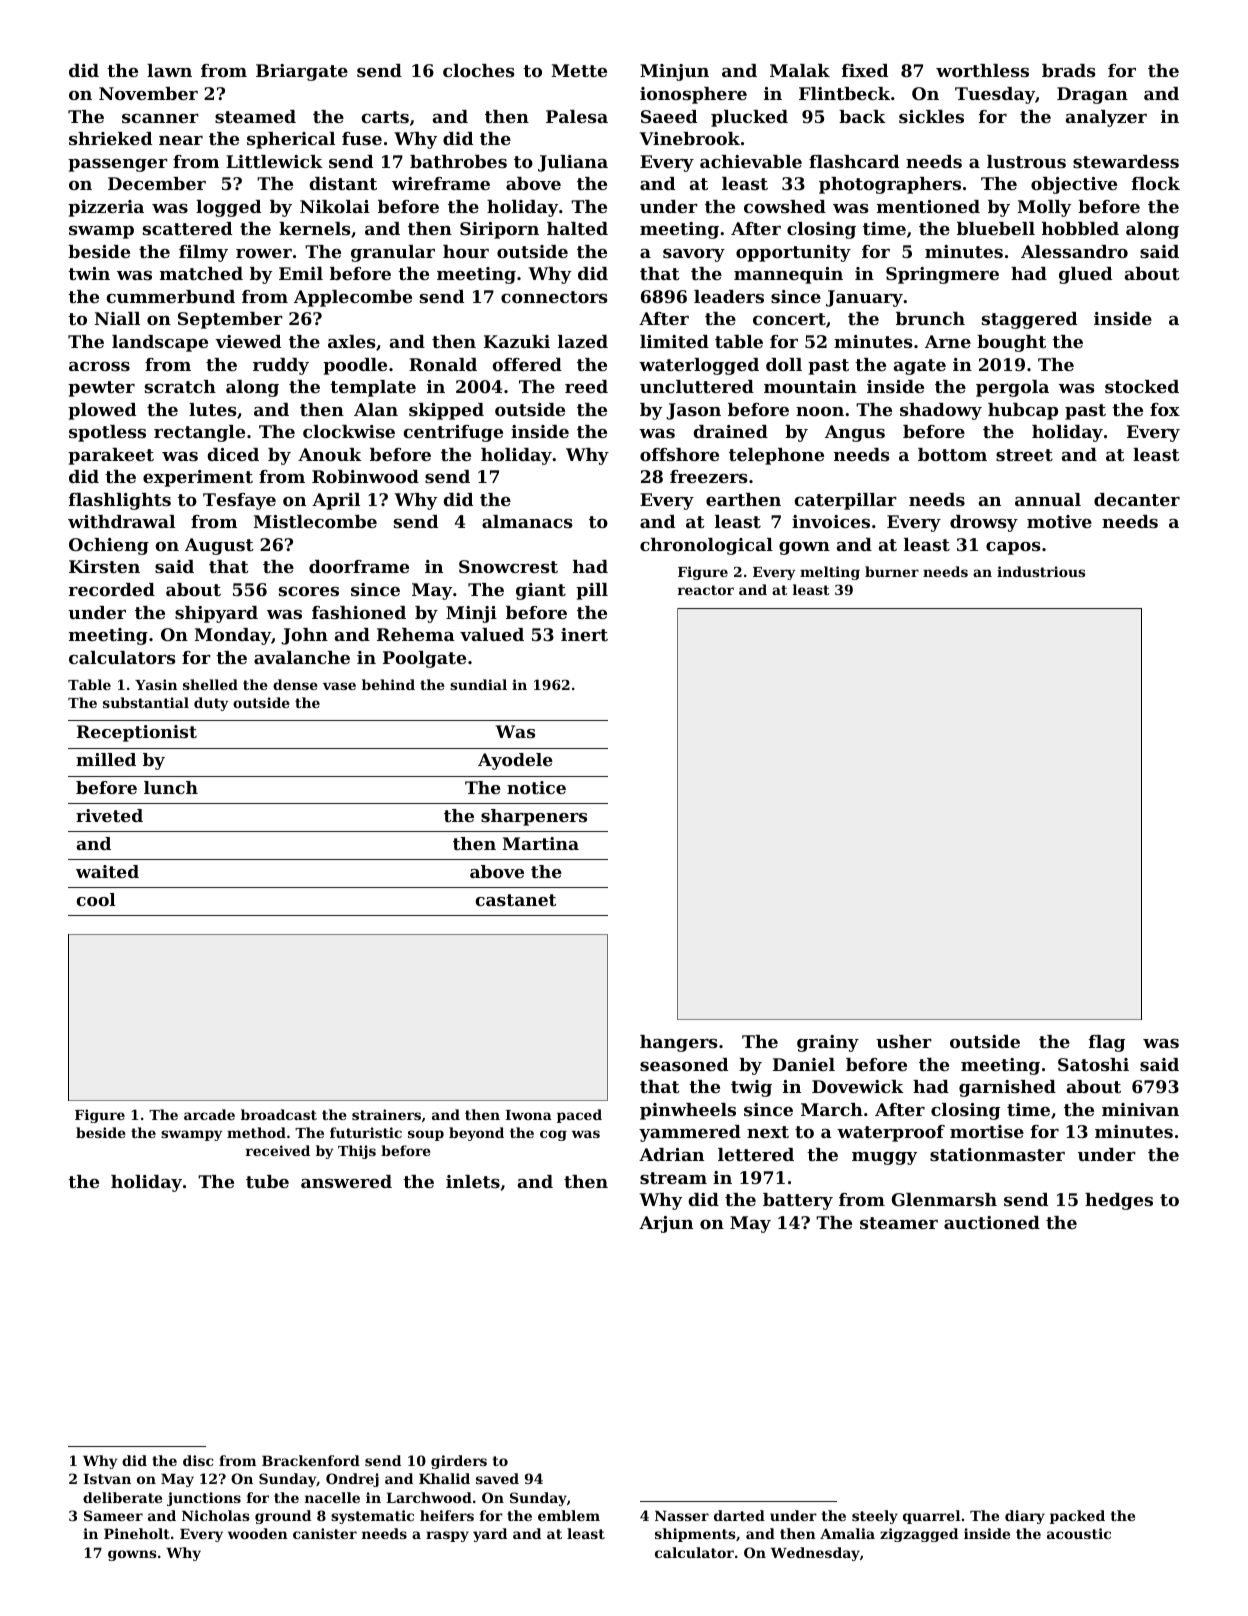 The image size is (1248, 1616). What do you see at coordinates (800, 70) in the document?
I see `Malak` at bounding box center [800, 70].
